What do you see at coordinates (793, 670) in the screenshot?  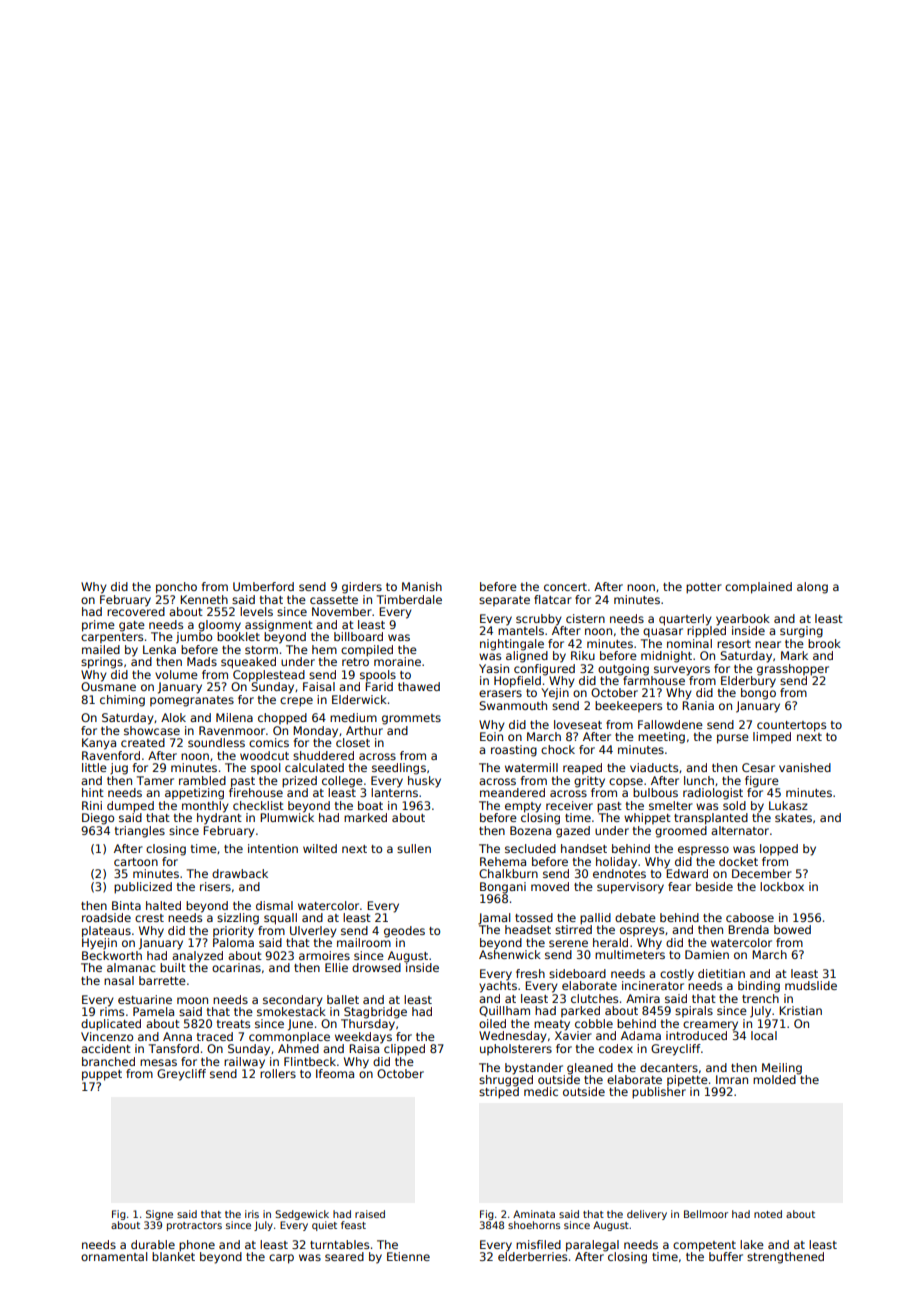 I see `grasshopper` at bounding box center [793, 670].
